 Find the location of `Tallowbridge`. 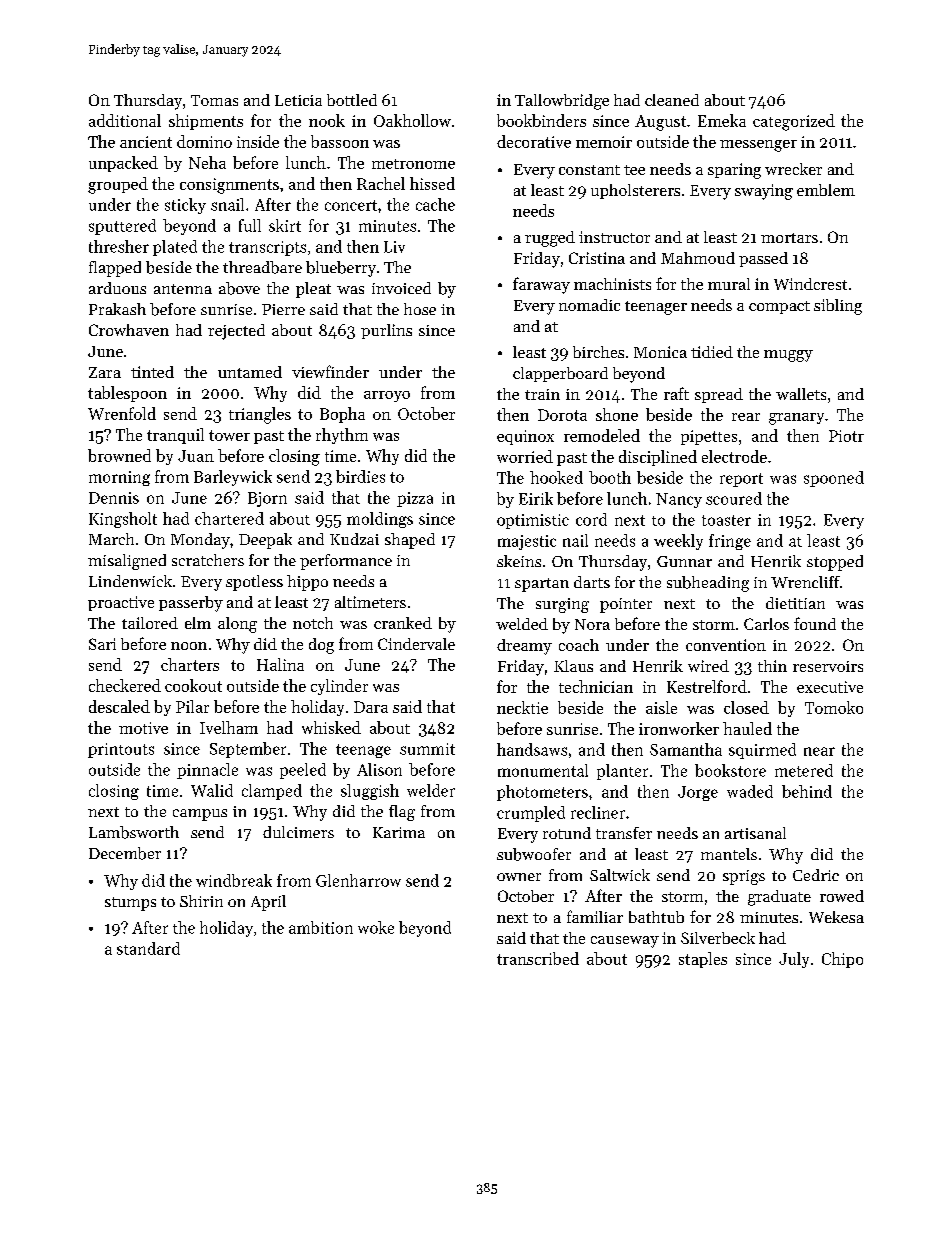

Tallowbridge is located at coordinates (562, 102).
